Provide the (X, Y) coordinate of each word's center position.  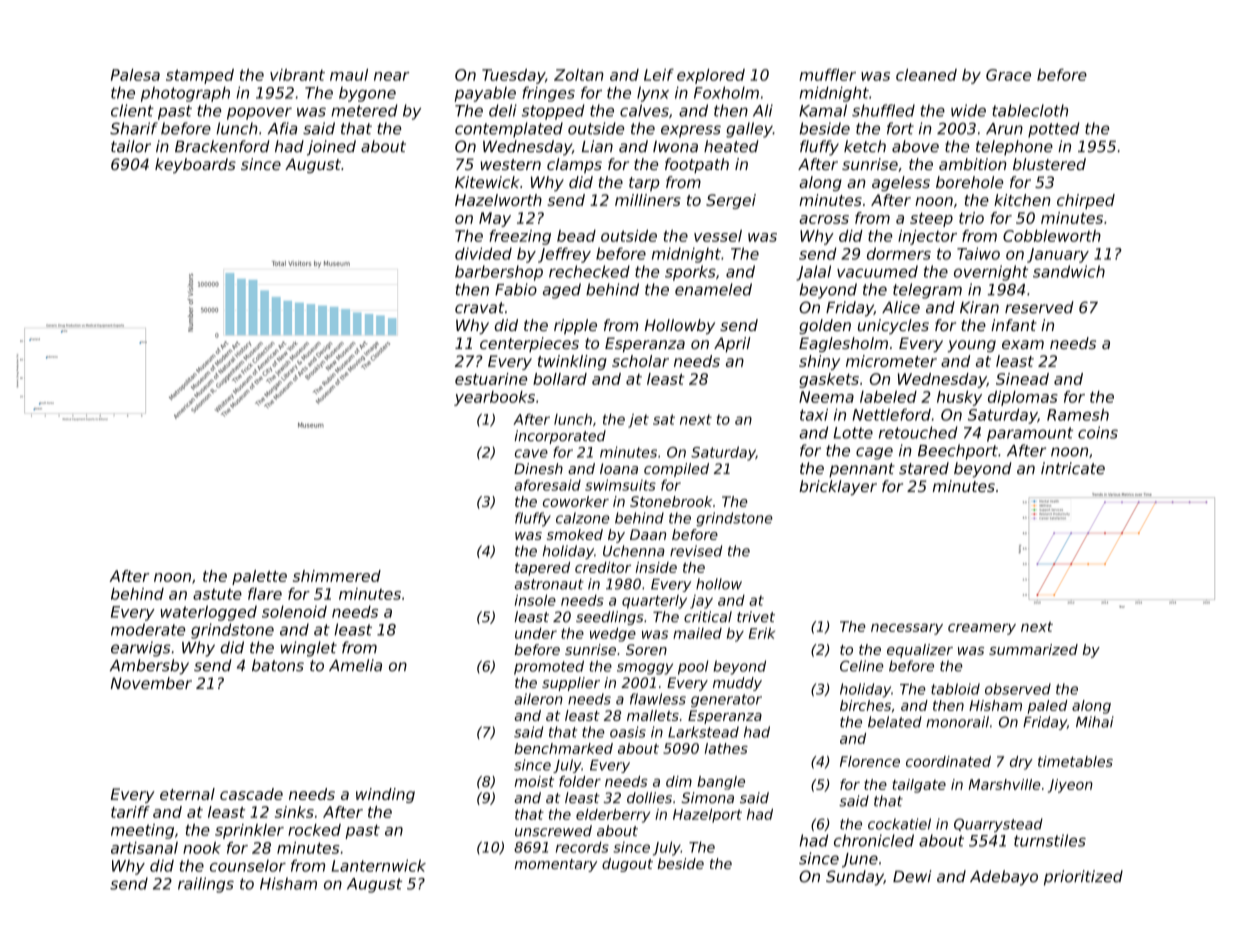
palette (259, 577)
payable (485, 94)
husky (959, 398)
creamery (982, 629)
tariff (130, 812)
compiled (676, 470)
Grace (1008, 75)
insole (535, 600)
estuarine (491, 379)
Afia (282, 128)
